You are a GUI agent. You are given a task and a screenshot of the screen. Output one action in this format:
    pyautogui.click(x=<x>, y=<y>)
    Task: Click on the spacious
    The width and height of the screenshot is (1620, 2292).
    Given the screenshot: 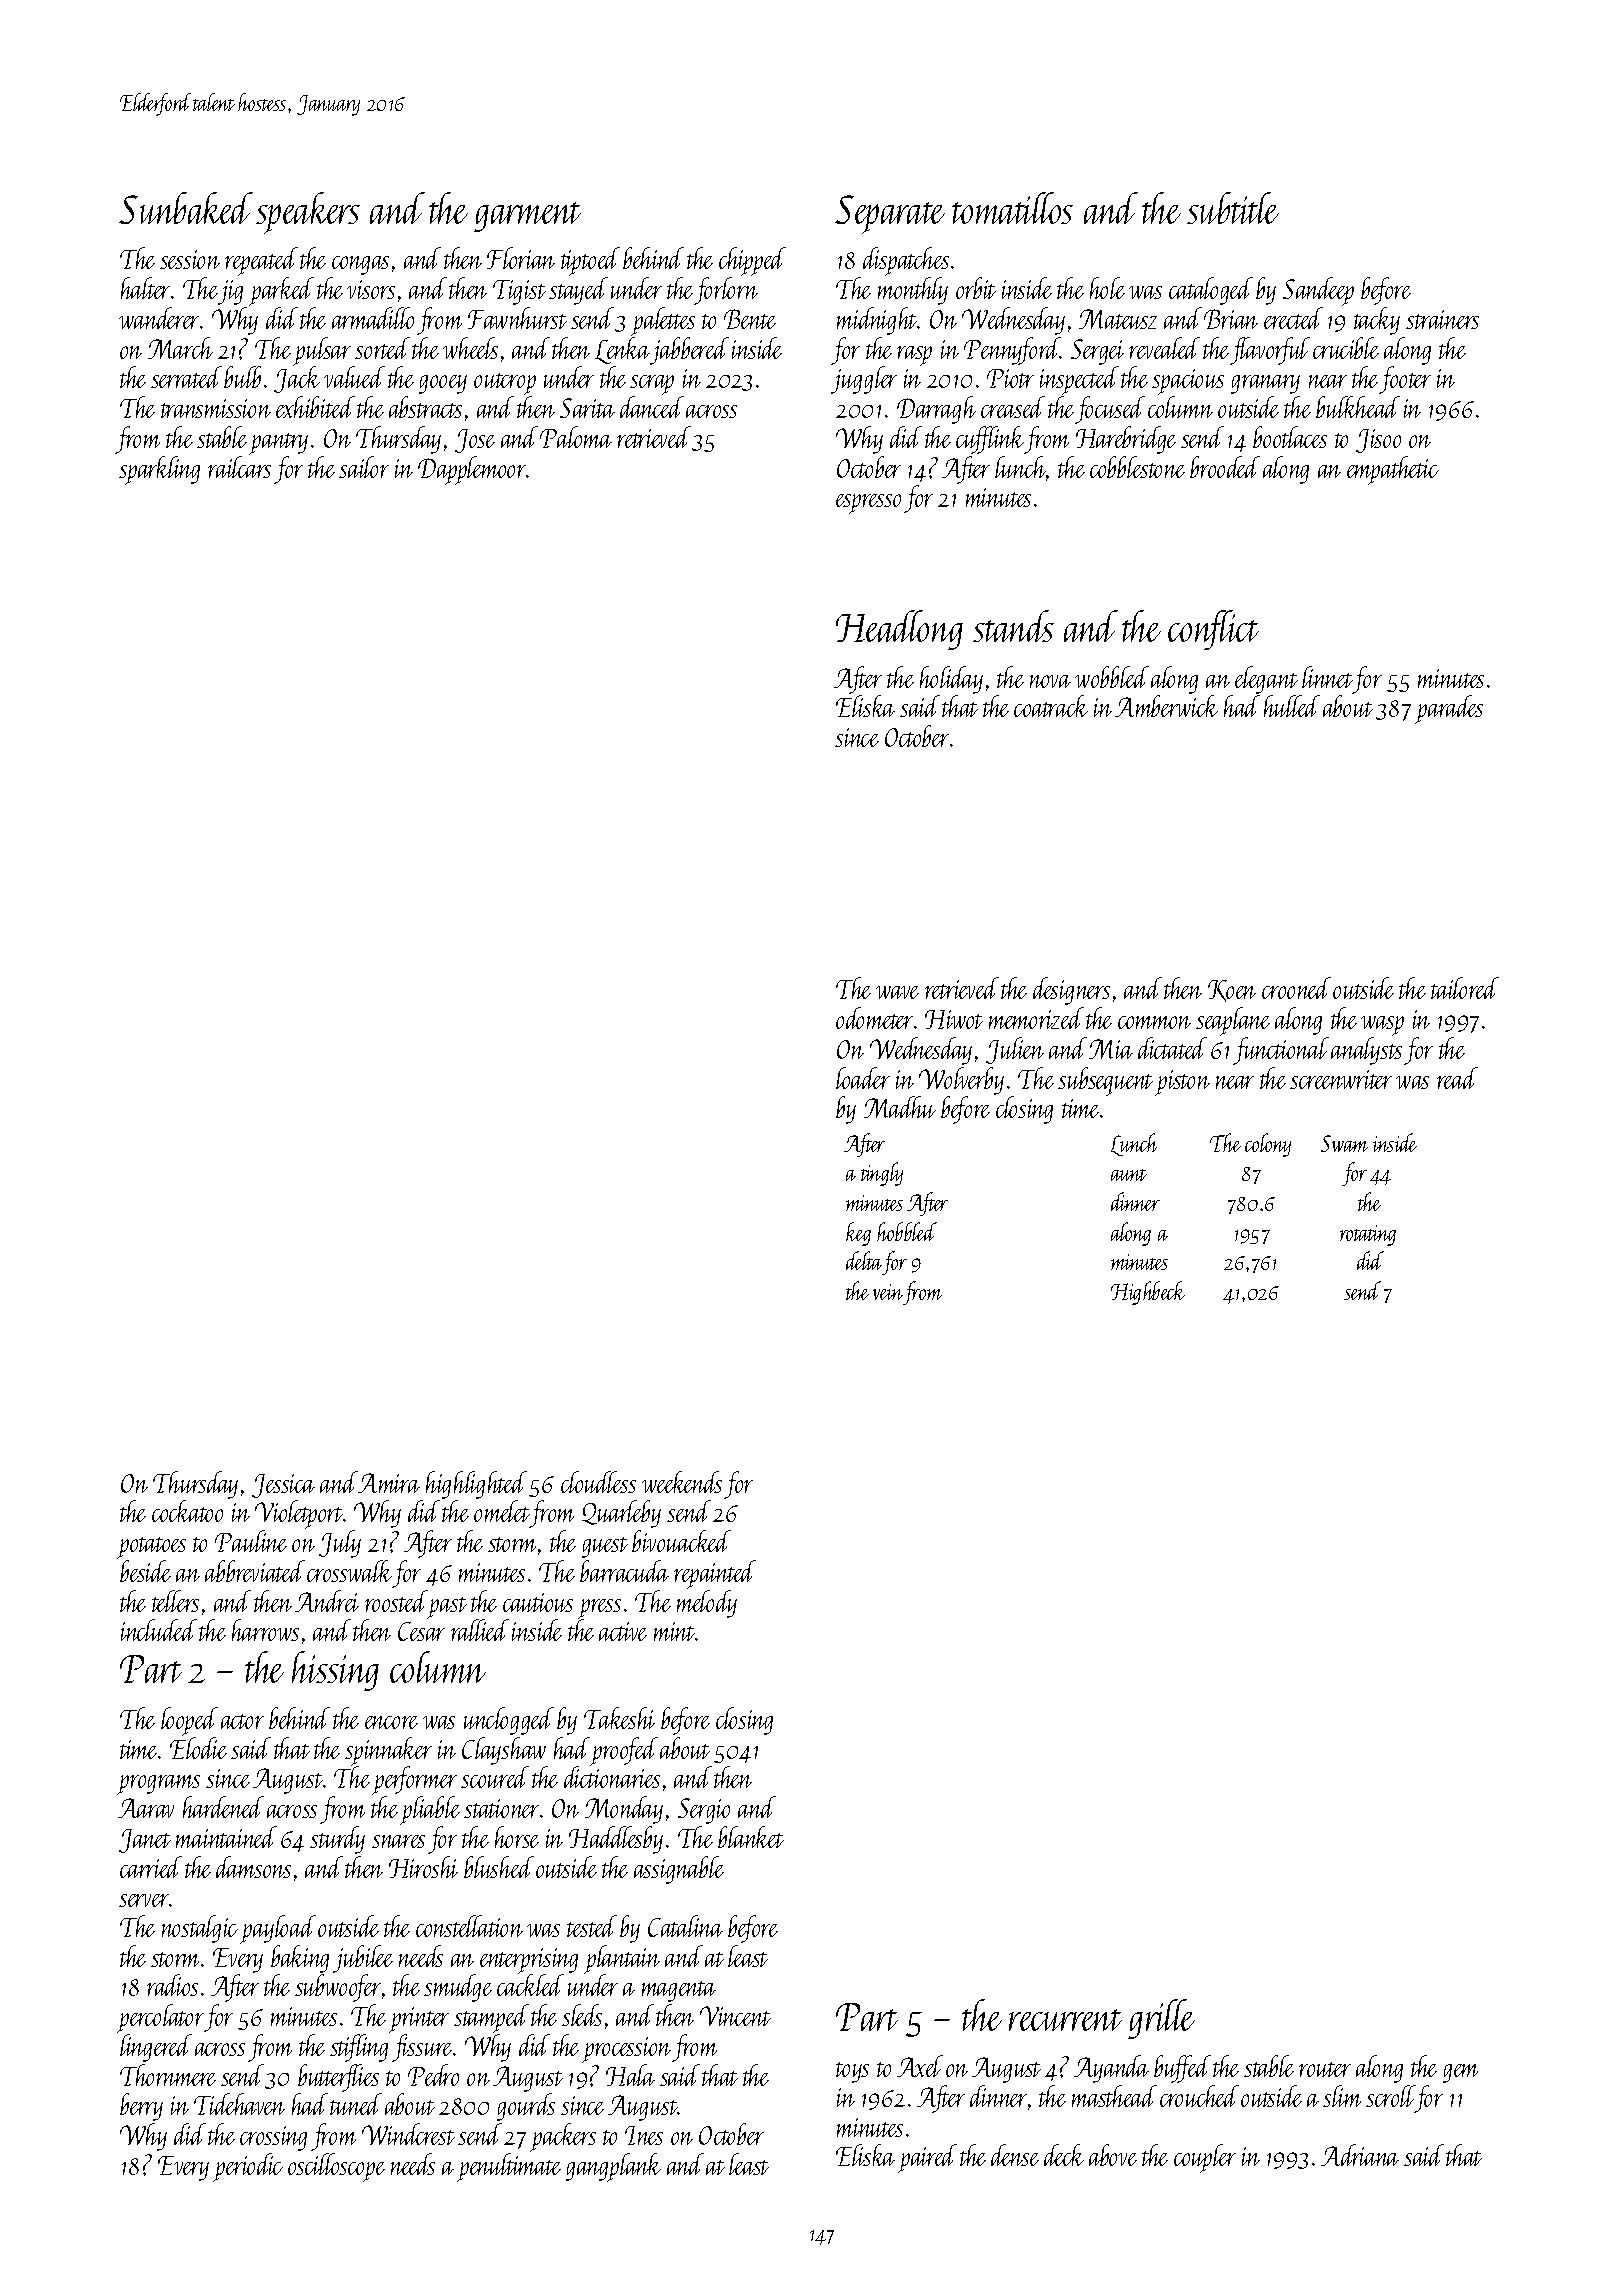 What is the action you would take?
    pyautogui.click(x=1188, y=382)
